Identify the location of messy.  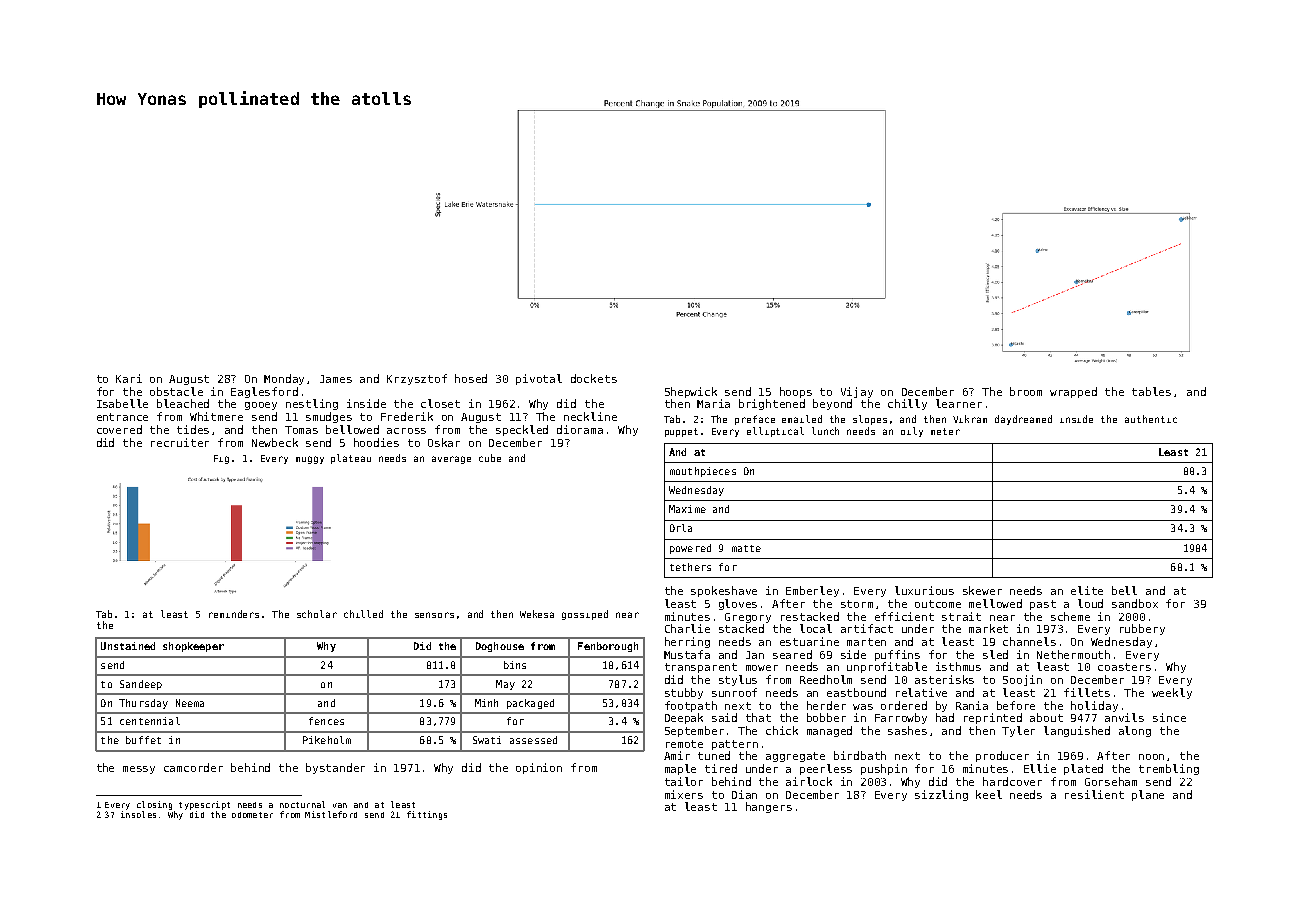
(139, 770).
